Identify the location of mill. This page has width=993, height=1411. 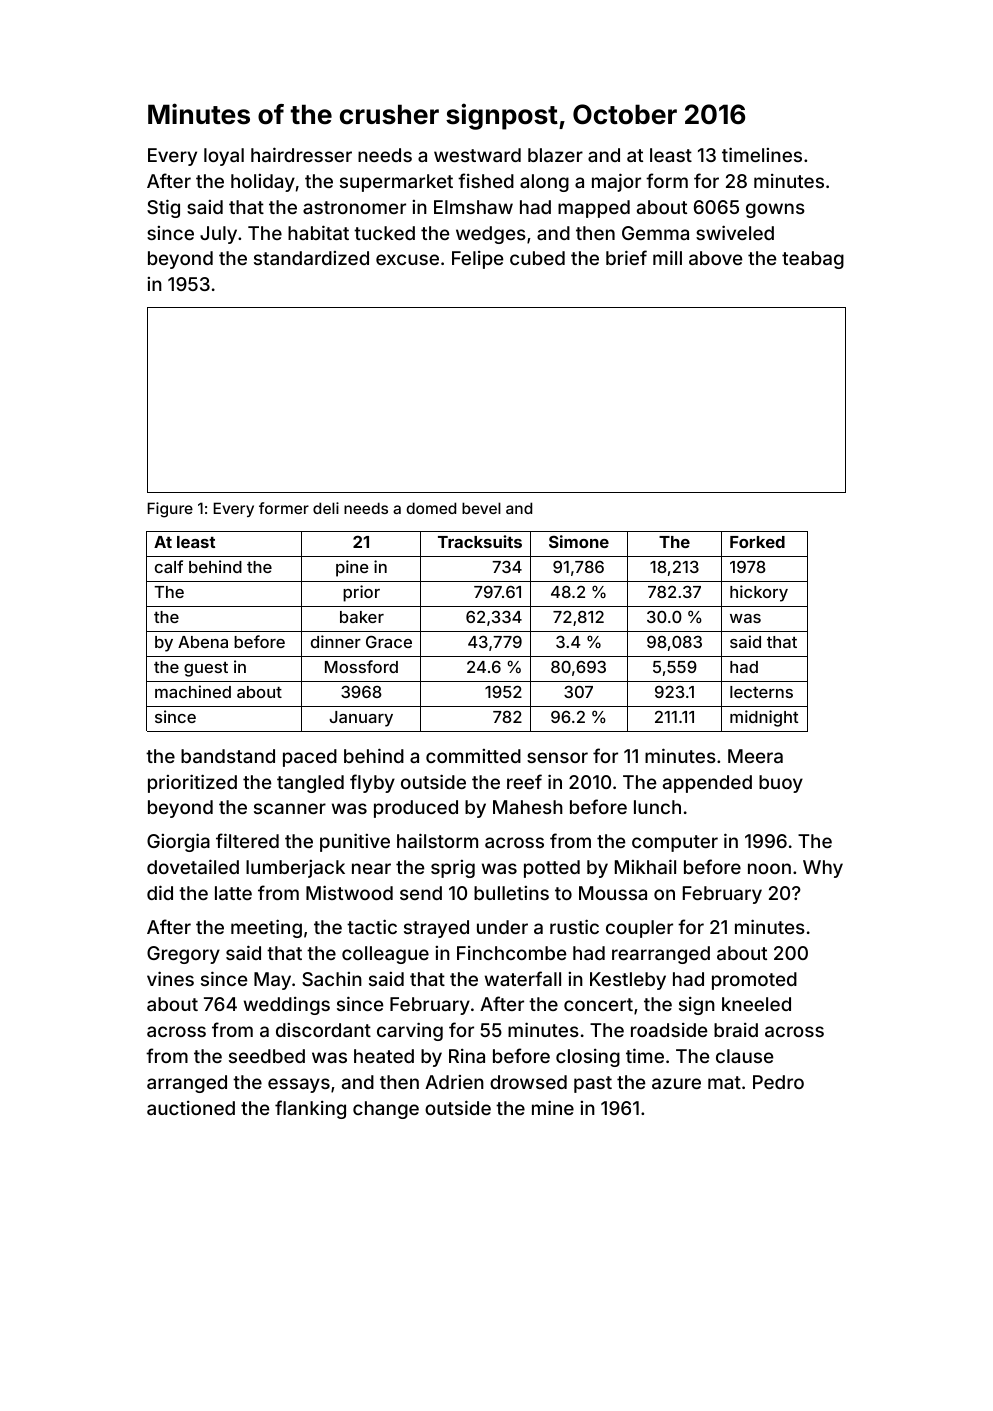
(667, 257).
